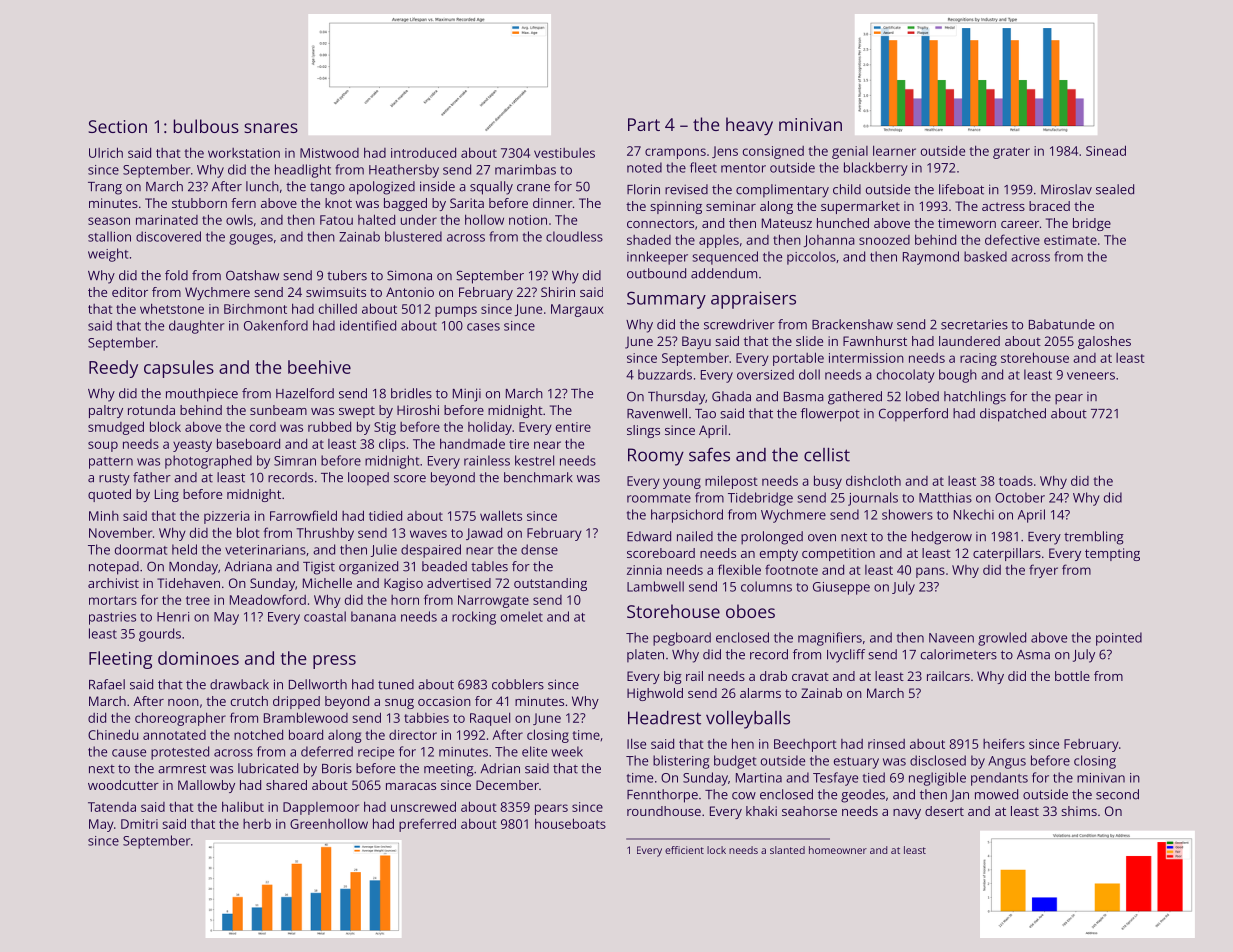 This image has width=1233, height=952. Describe the element at coordinates (1011, 153) in the image. I see `grater` at that location.
